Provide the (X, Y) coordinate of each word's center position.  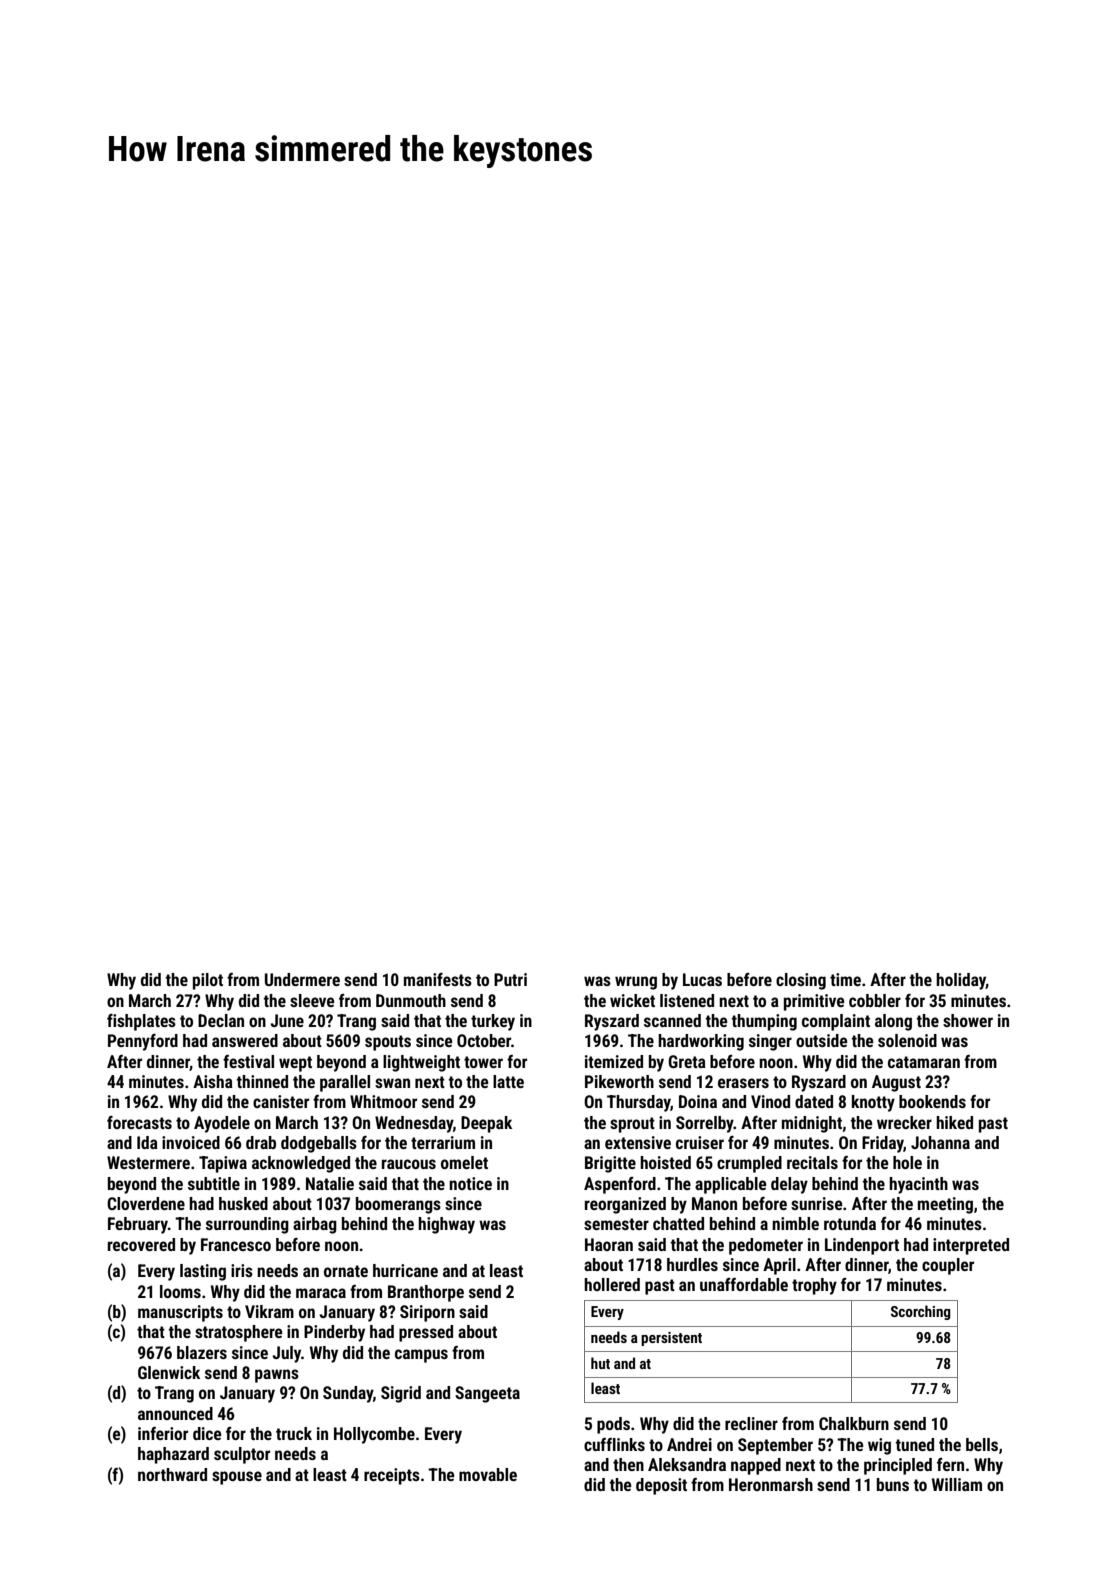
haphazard (173, 1455)
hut (600, 1363)
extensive (638, 1142)
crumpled (749, 1164)
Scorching (921, 1312)
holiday (961, 981)
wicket (632, 1000)
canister (281, 1101)
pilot (208, 981)
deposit (661, 1486)
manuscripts (180, 1313)
